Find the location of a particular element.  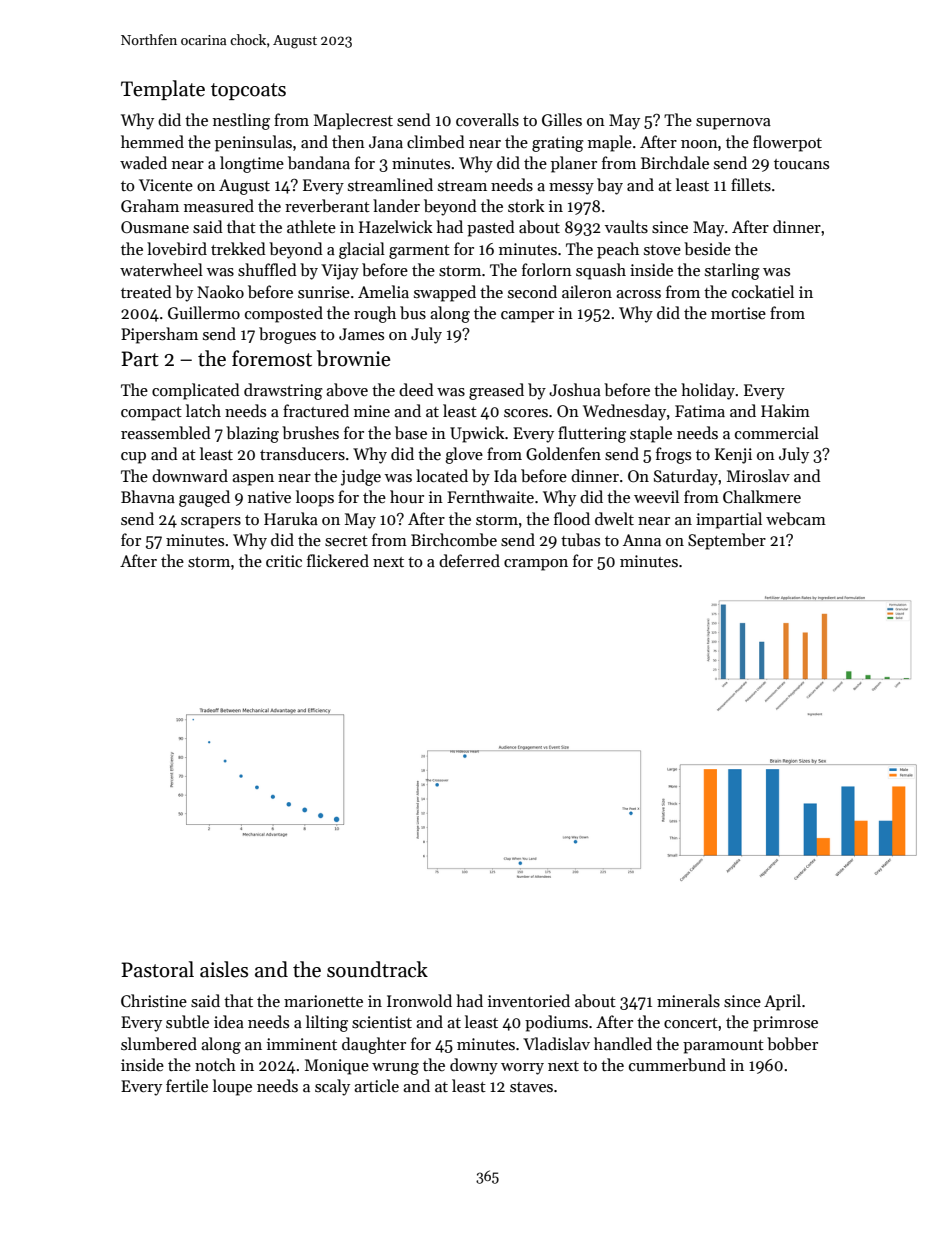

flickered is located at coordinates (338, 560).
